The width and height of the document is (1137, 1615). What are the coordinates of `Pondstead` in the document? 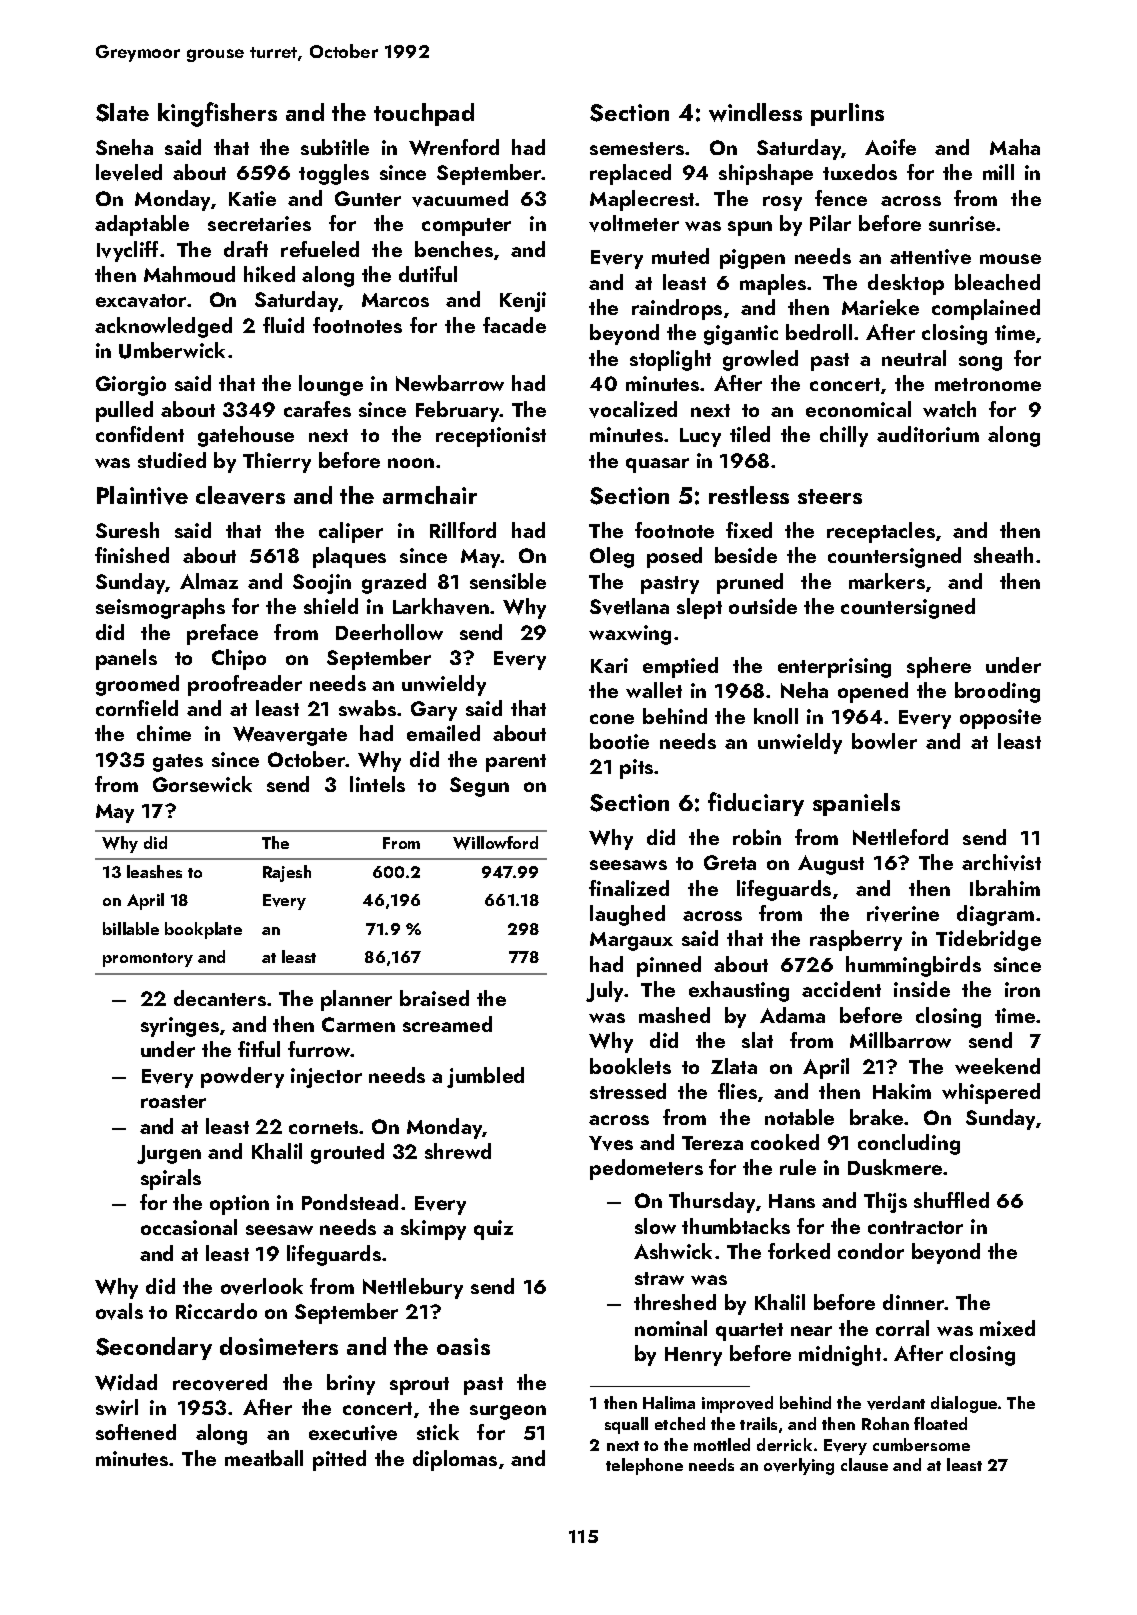 It's located at (350, 1202).
